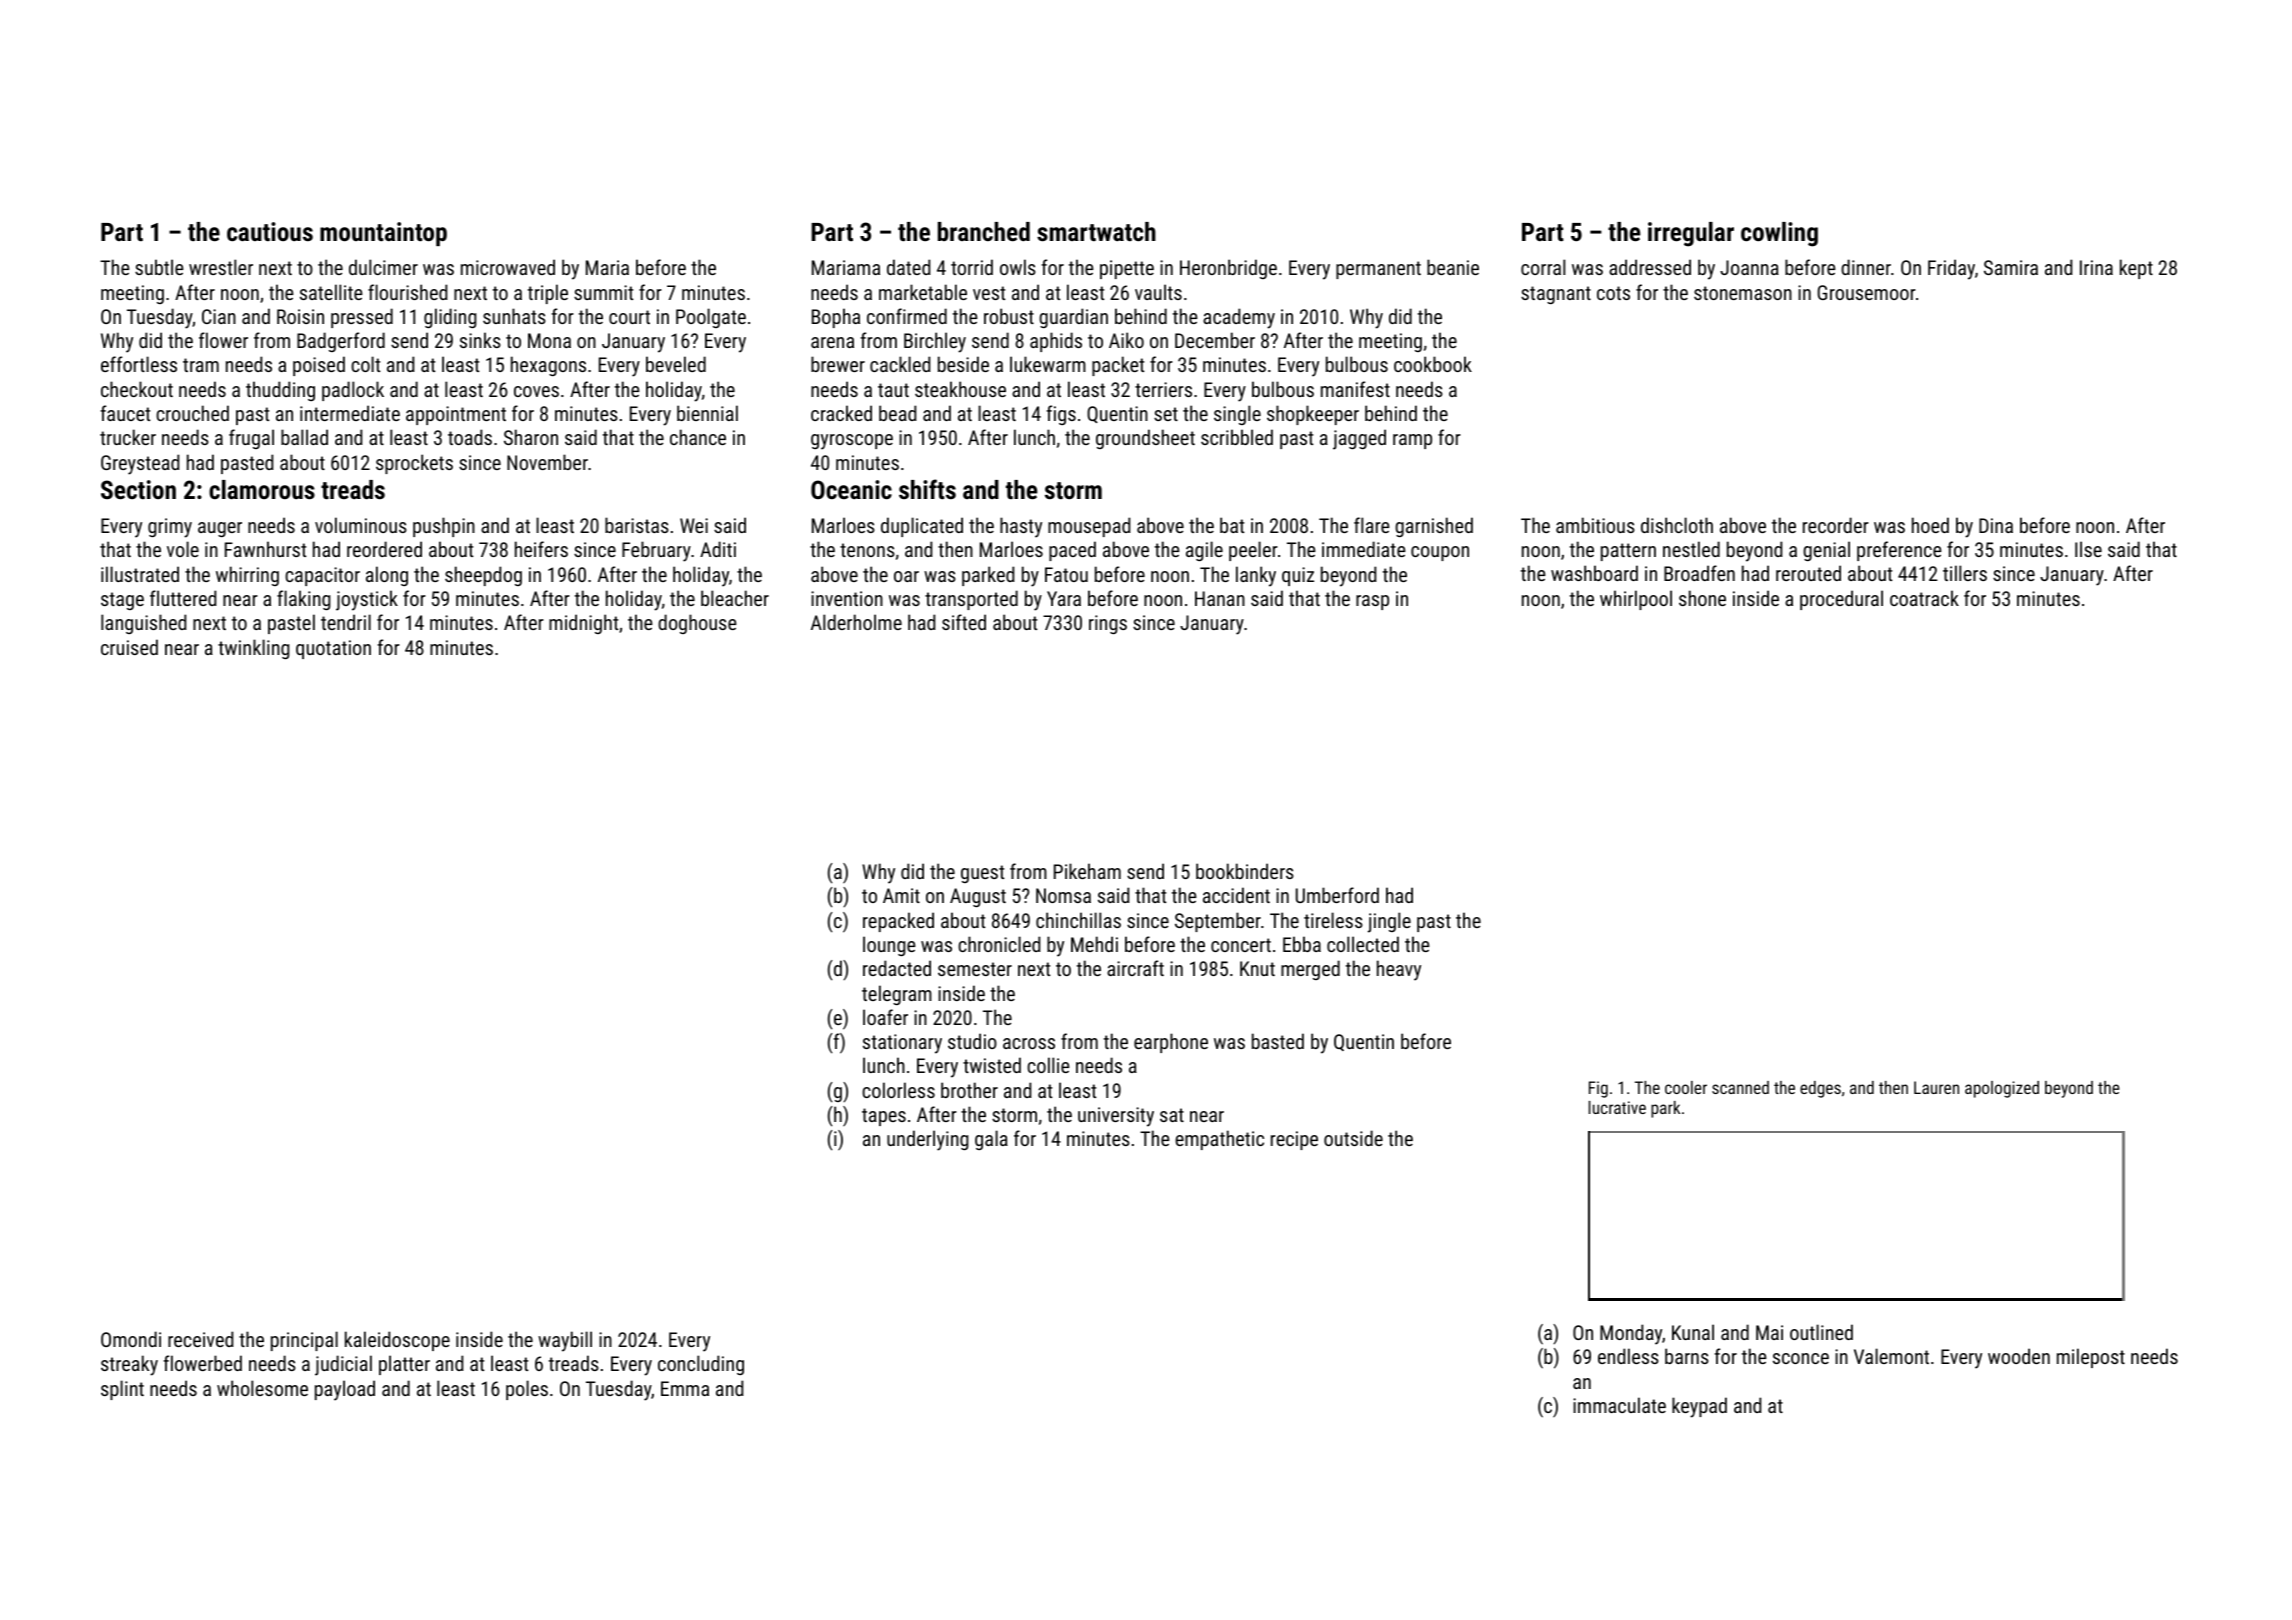 Image resolution: width=2292 pixels, height=1620 pixels. I want to click on branched, so click(984, 231).
